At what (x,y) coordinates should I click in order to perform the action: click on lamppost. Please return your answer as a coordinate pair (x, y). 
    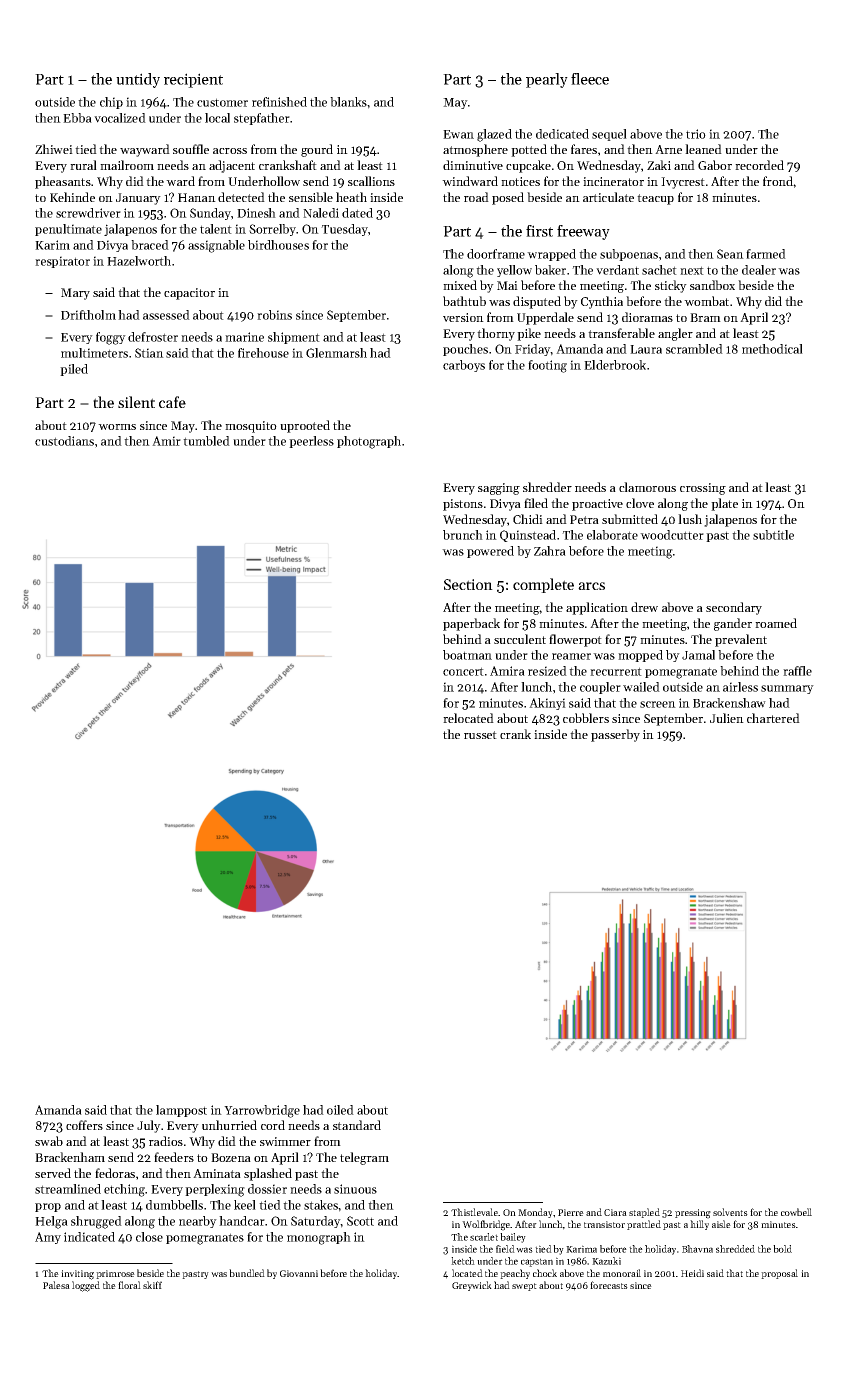
    Looking at the image, I should click on (181, 1111).
